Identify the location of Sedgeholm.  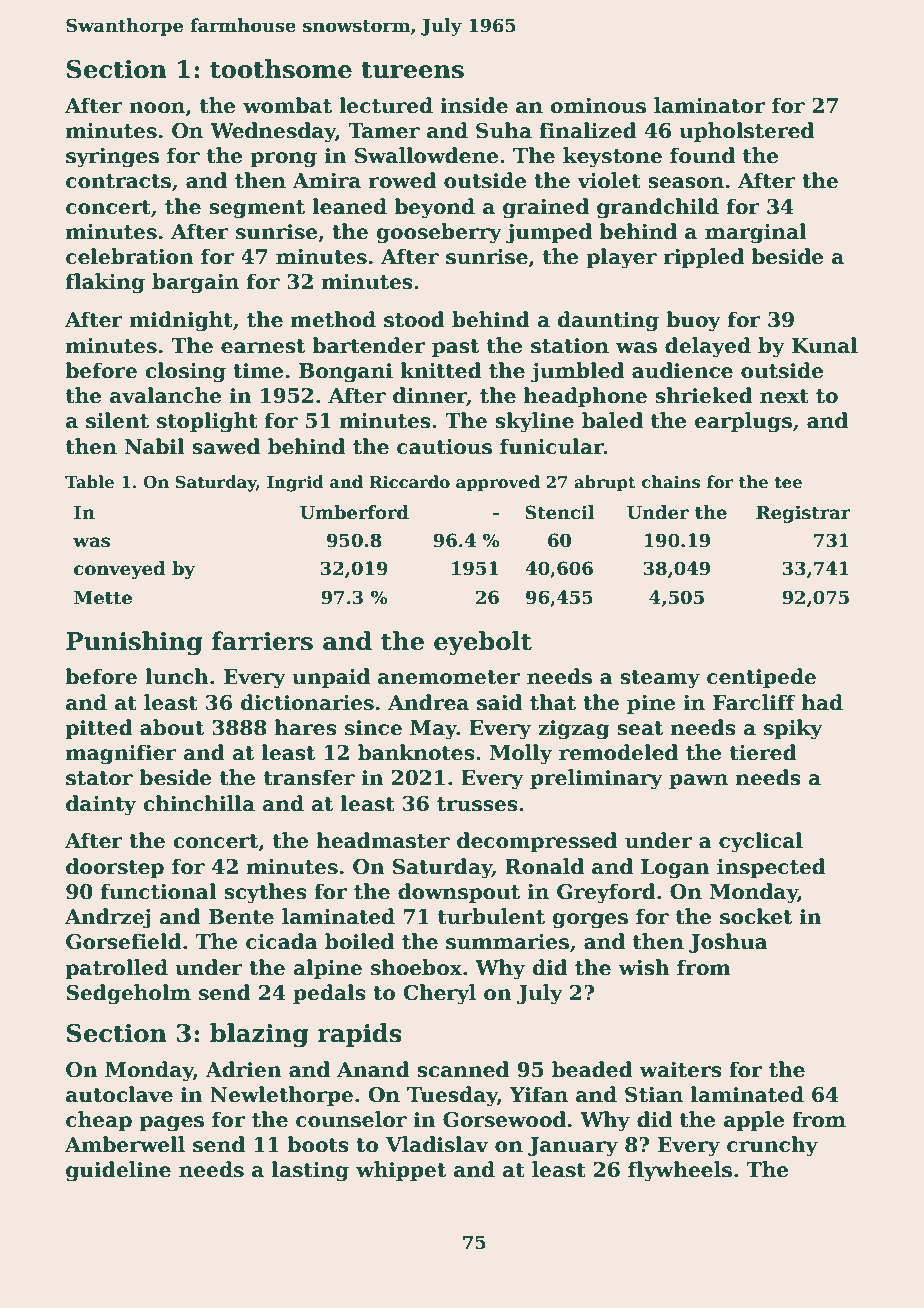
(128, 994).
